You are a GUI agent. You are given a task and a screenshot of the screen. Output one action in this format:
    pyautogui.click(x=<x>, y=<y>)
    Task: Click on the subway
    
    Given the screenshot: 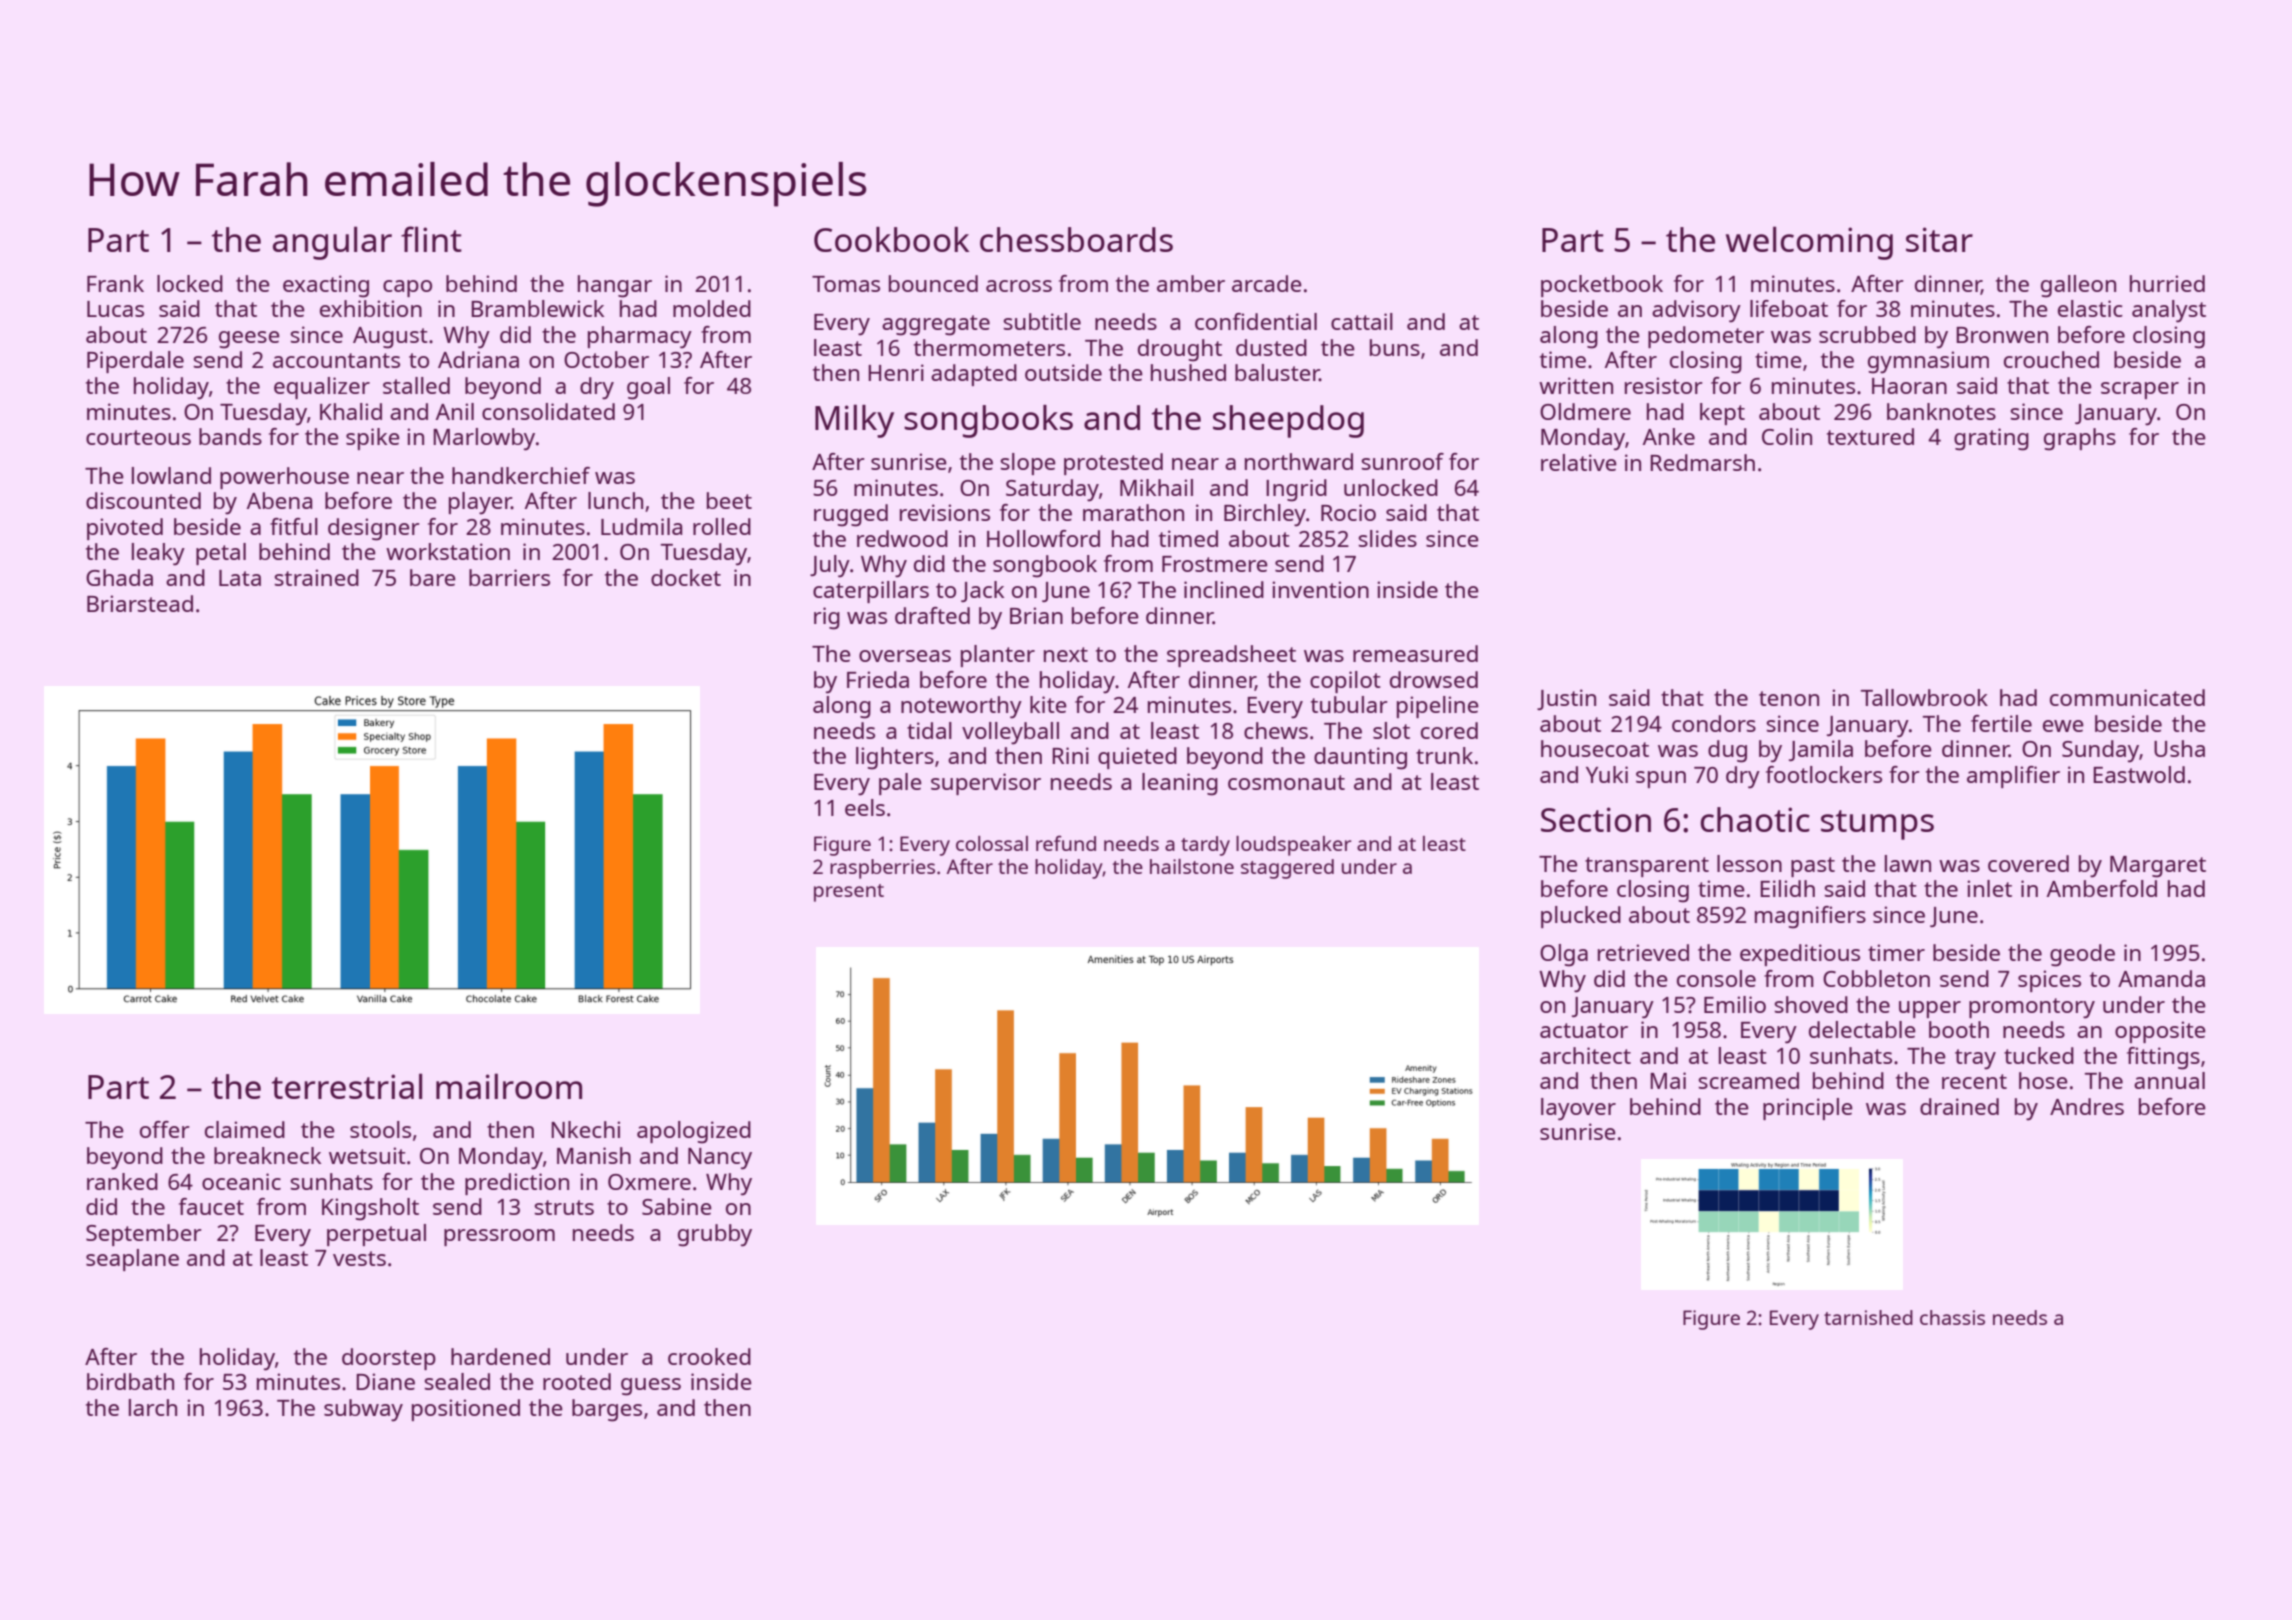 What is the action you would take?
    pyautogui.click(x=363, y=1410)
